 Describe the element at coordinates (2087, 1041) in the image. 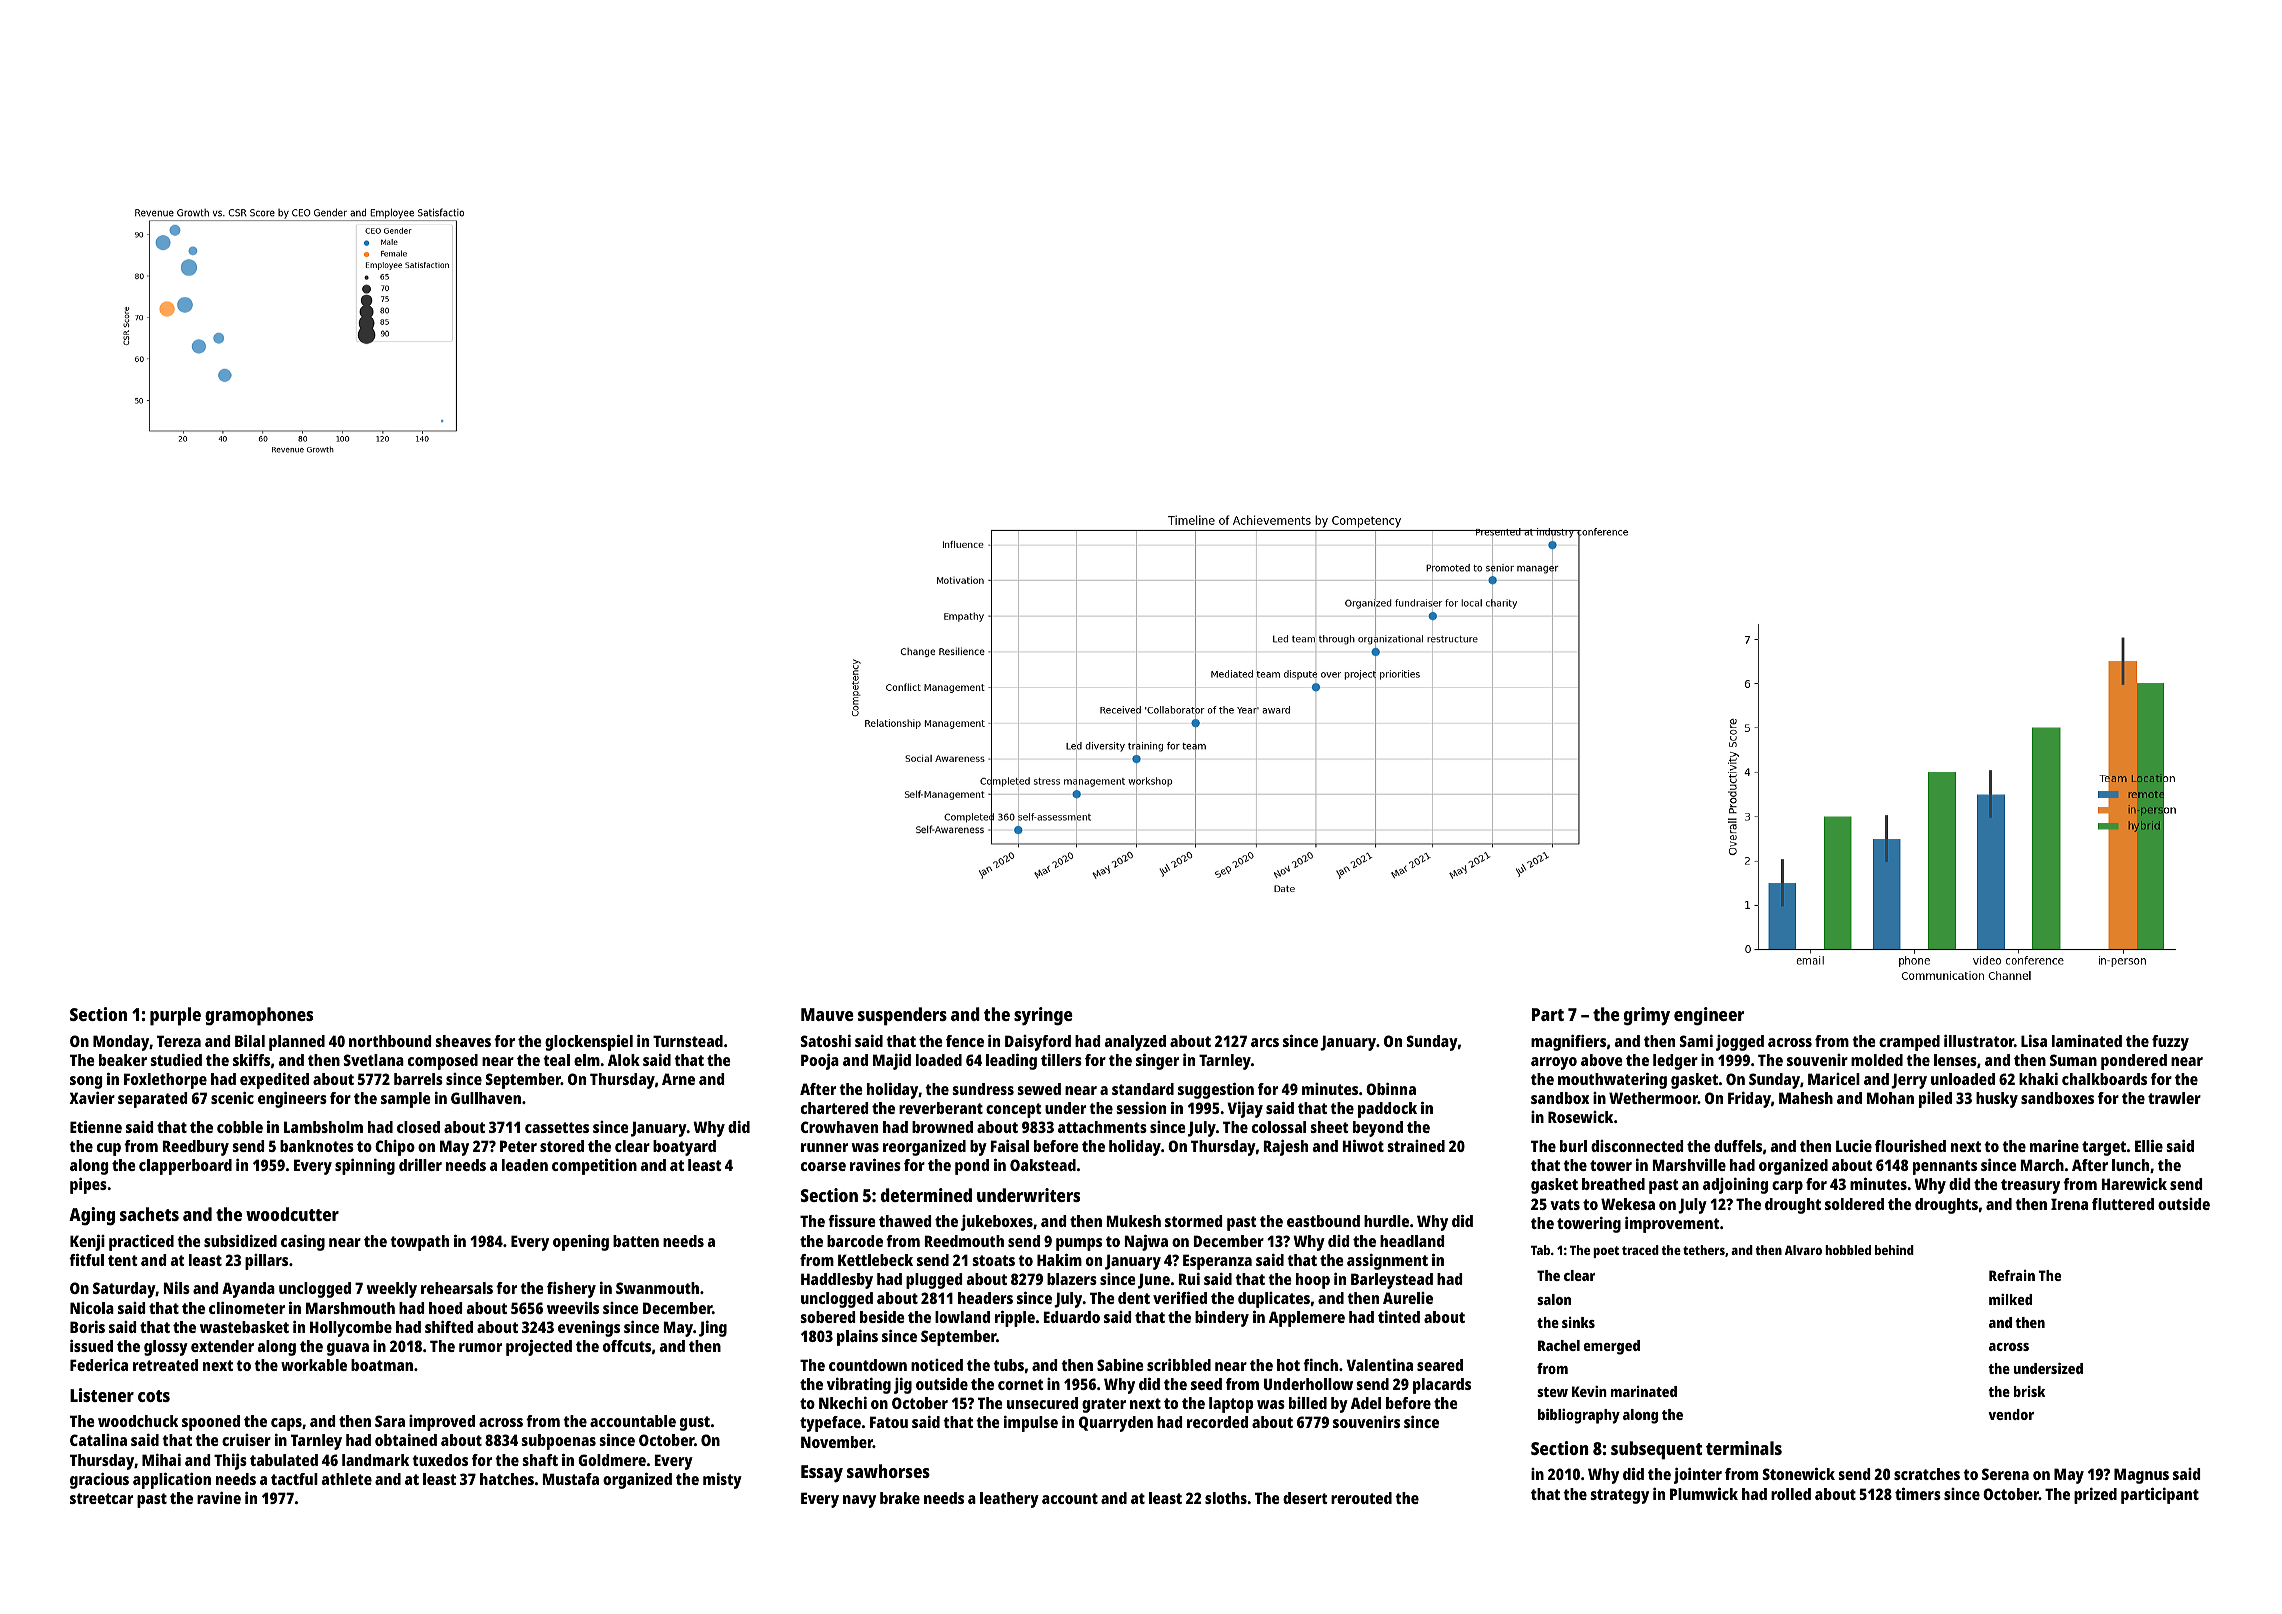

I see `laminated` at that location.
